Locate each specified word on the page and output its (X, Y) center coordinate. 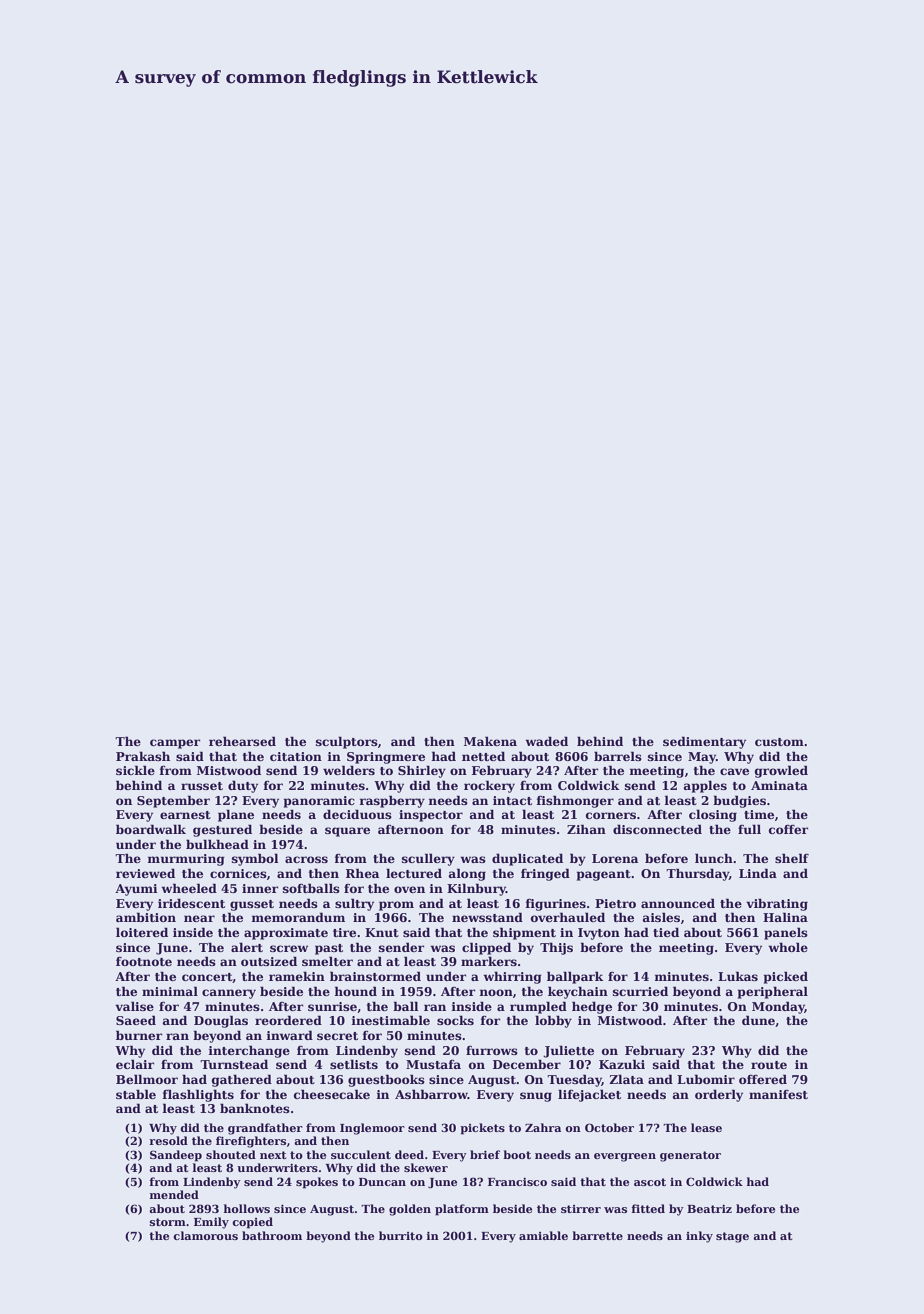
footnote (144, 961)
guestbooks (386, 1080)
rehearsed (242, 741)
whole (788, 947)
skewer (426, 1167)
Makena (490, 741)
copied (252, 1223)
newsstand (487, 917)
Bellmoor (147, 1079)
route (769, 1065)
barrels (618, 756)
